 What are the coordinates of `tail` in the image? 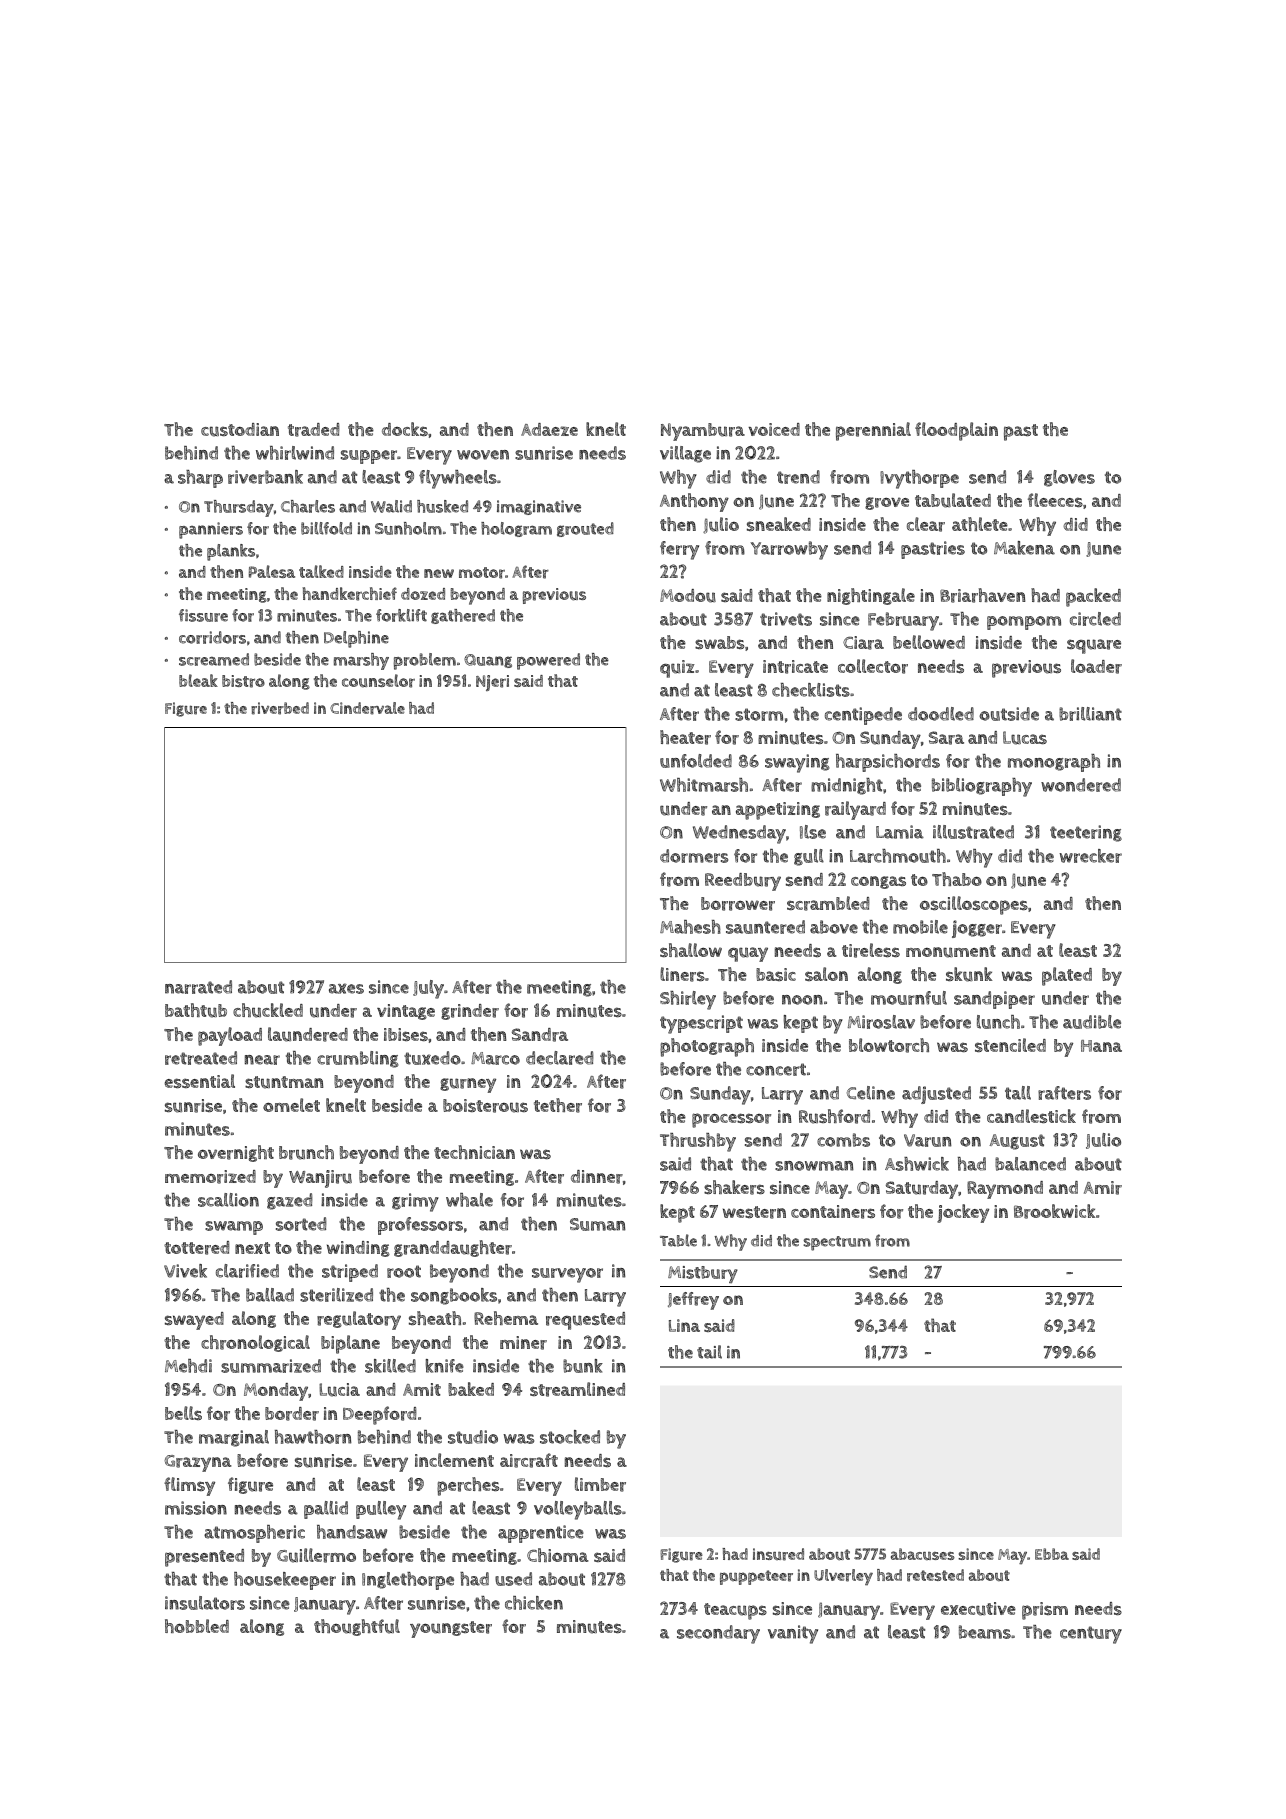 It's located at (709, 1352).
